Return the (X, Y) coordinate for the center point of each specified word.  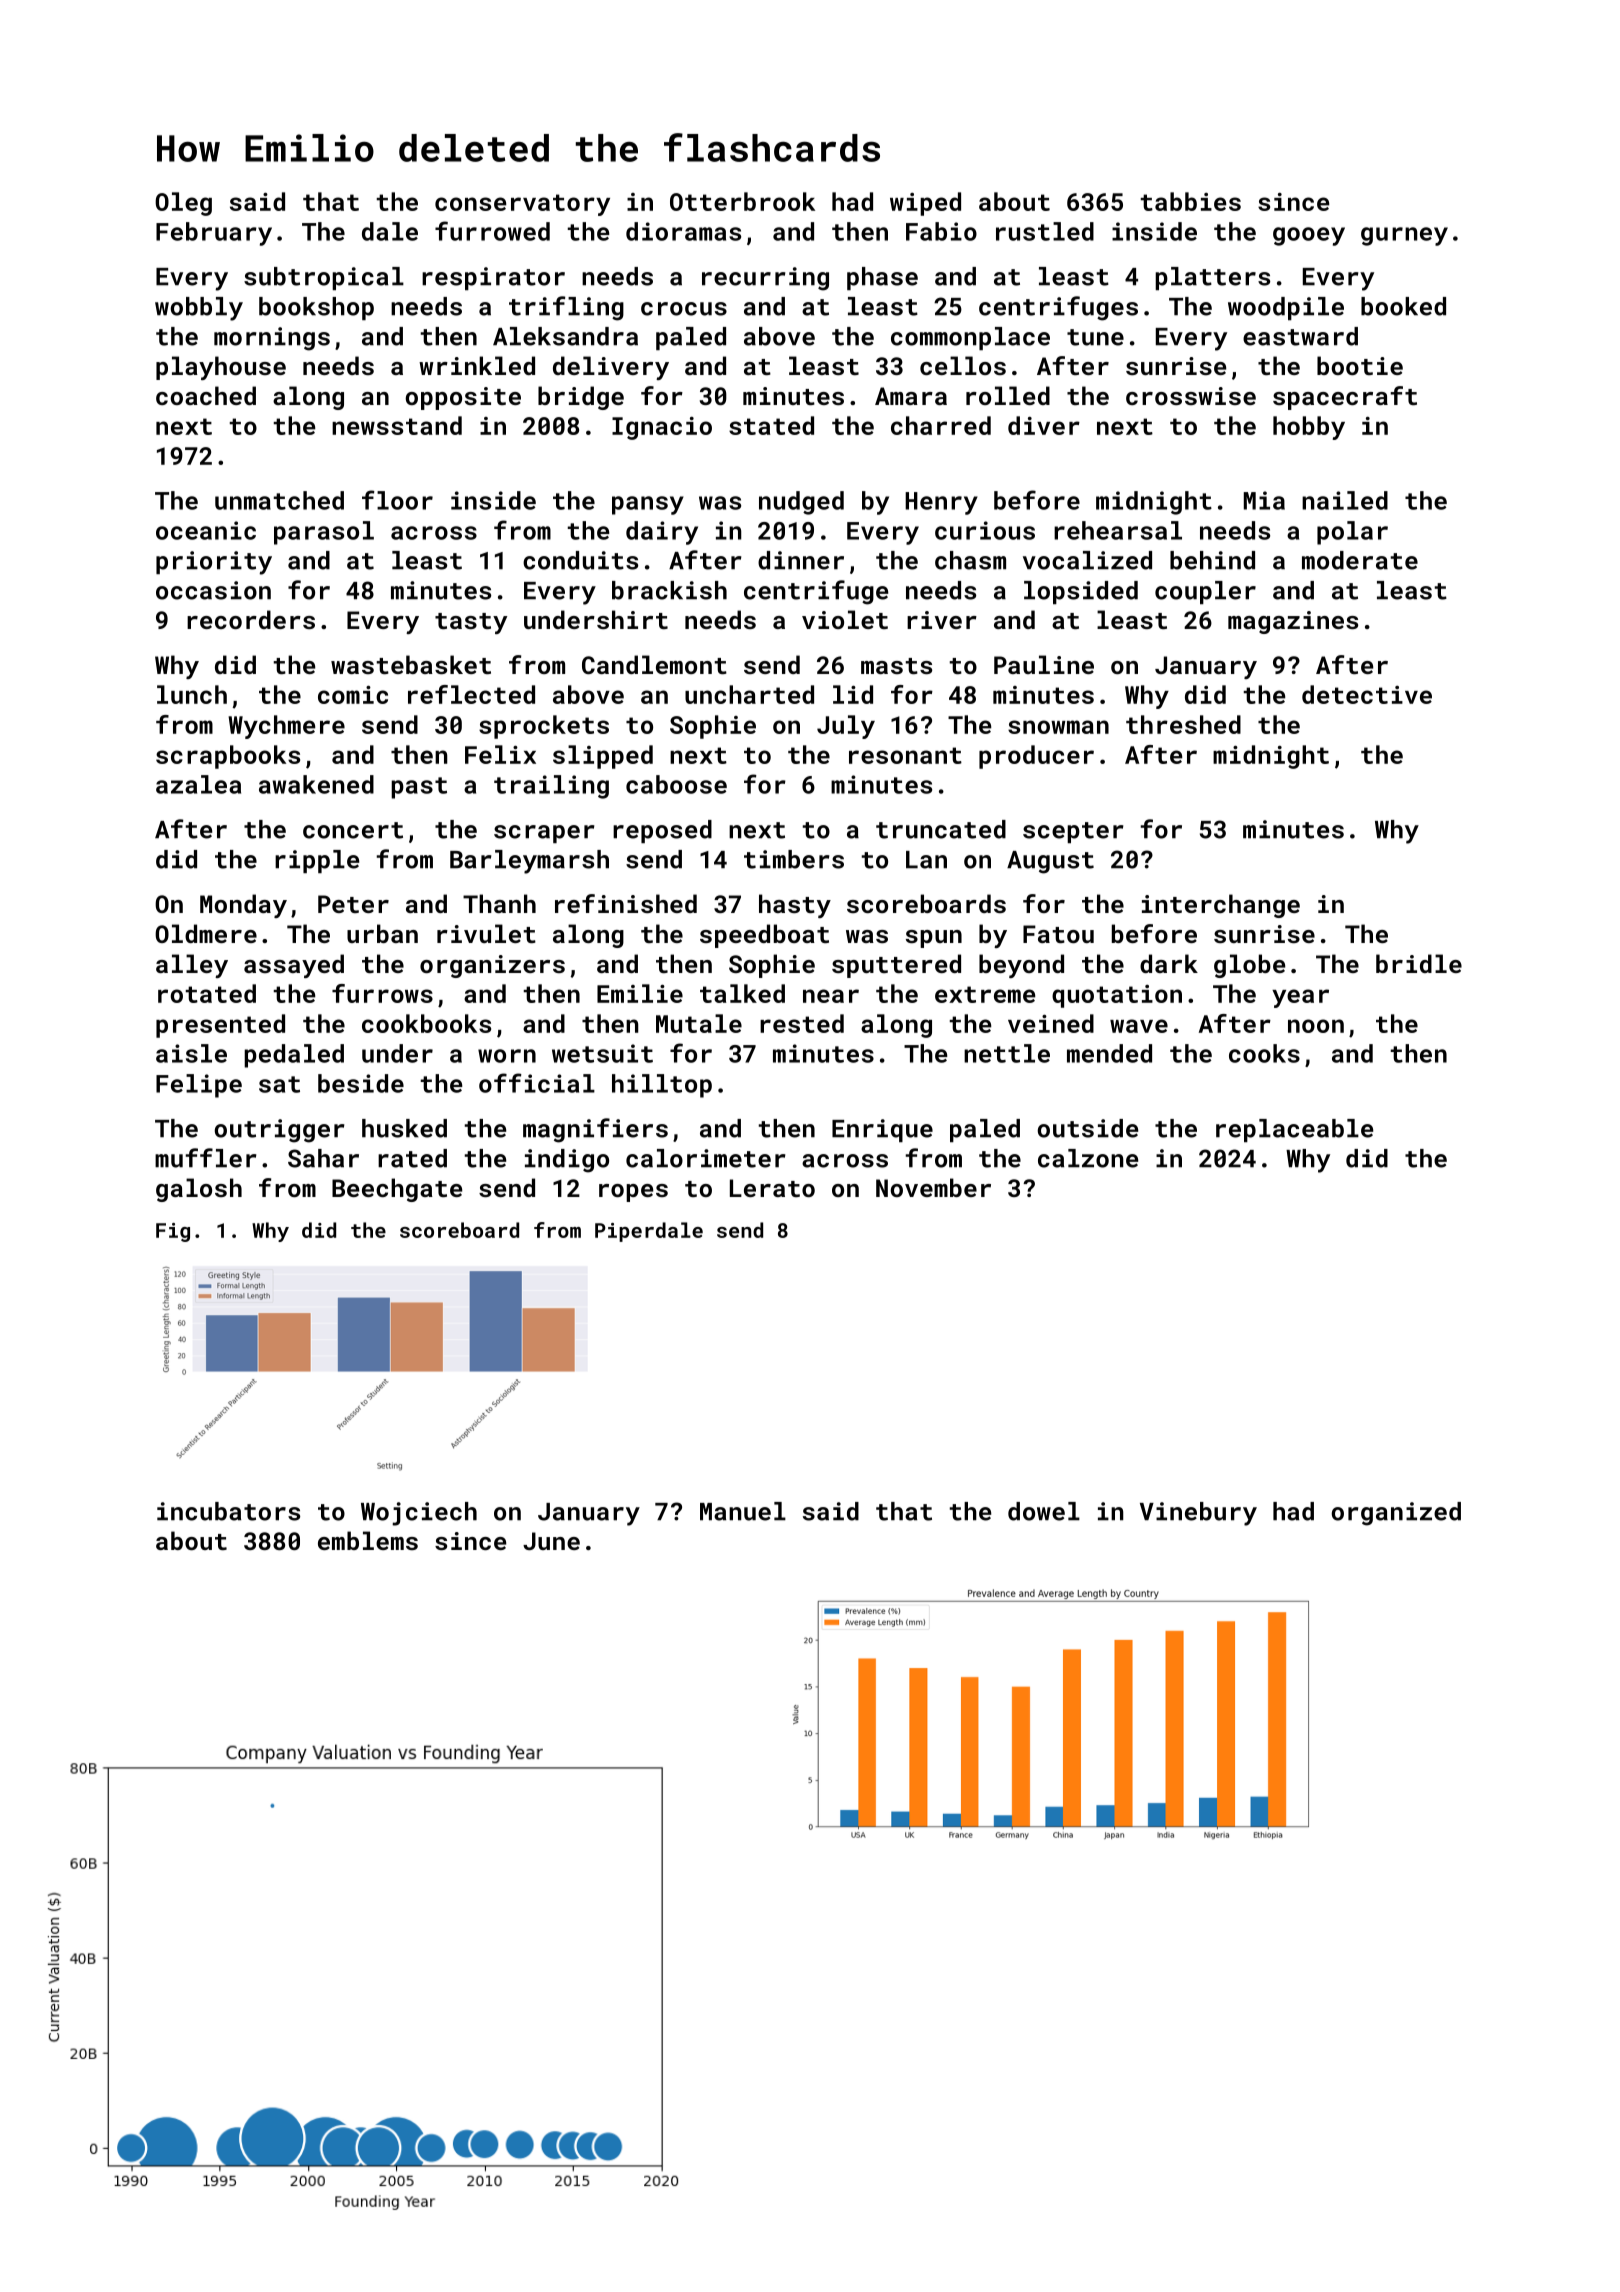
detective (1367, 694)
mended (1109, 1053)
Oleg (183, 204)
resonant (905, 755)
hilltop (662, 1086)
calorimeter (705, 1158)
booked (1403, 306)
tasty (471, 623)
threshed (1183, 724)
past (419, 788)
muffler (205, 1158)
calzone (1088, 1158)
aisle (191, 1053)
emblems (368, 1540)
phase (882, 278)
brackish (669, 590)
